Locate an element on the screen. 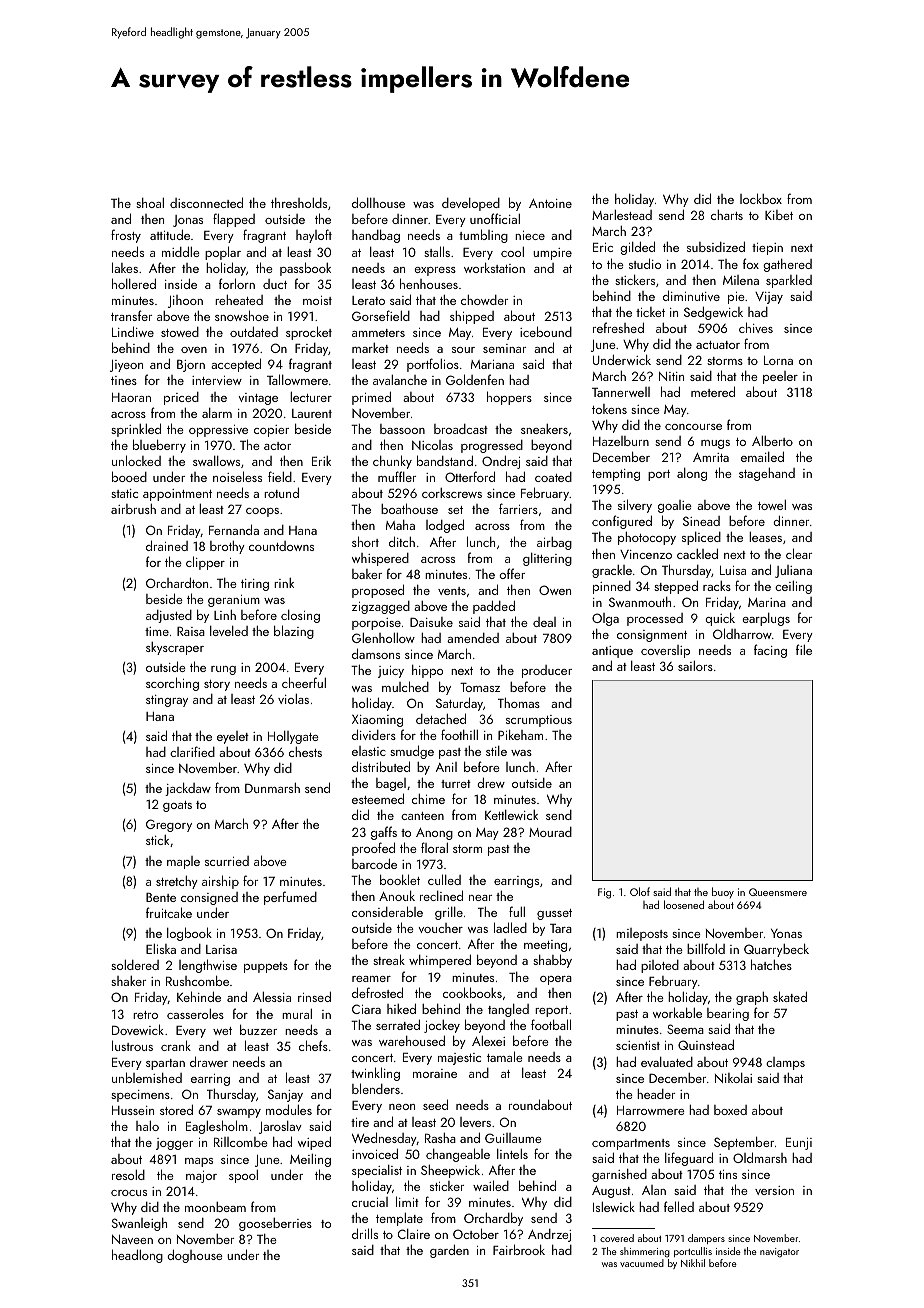  headlong is located at coordinates (137, 1256).
